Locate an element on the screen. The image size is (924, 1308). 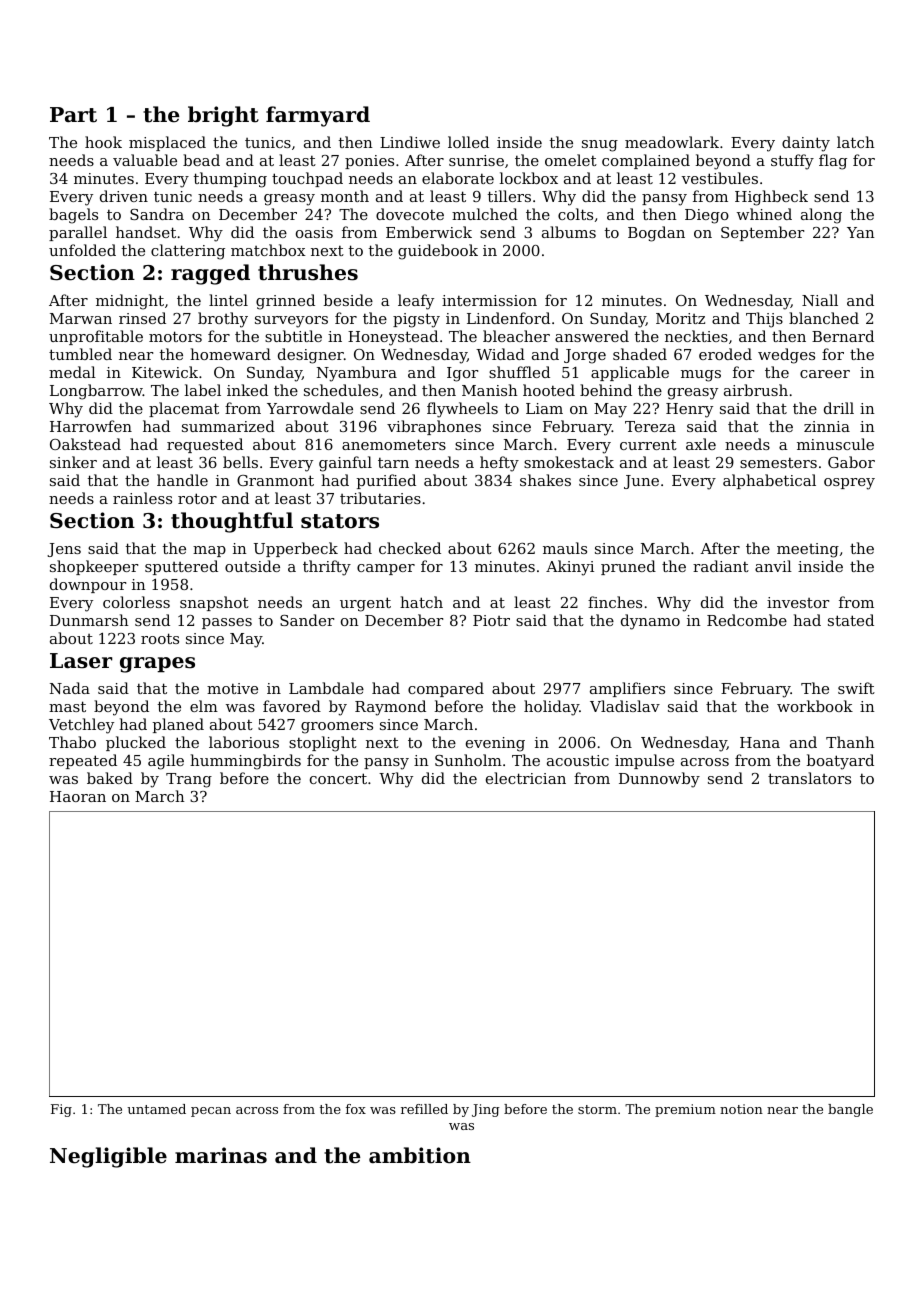
handle is located at coordinates (182, 480).
